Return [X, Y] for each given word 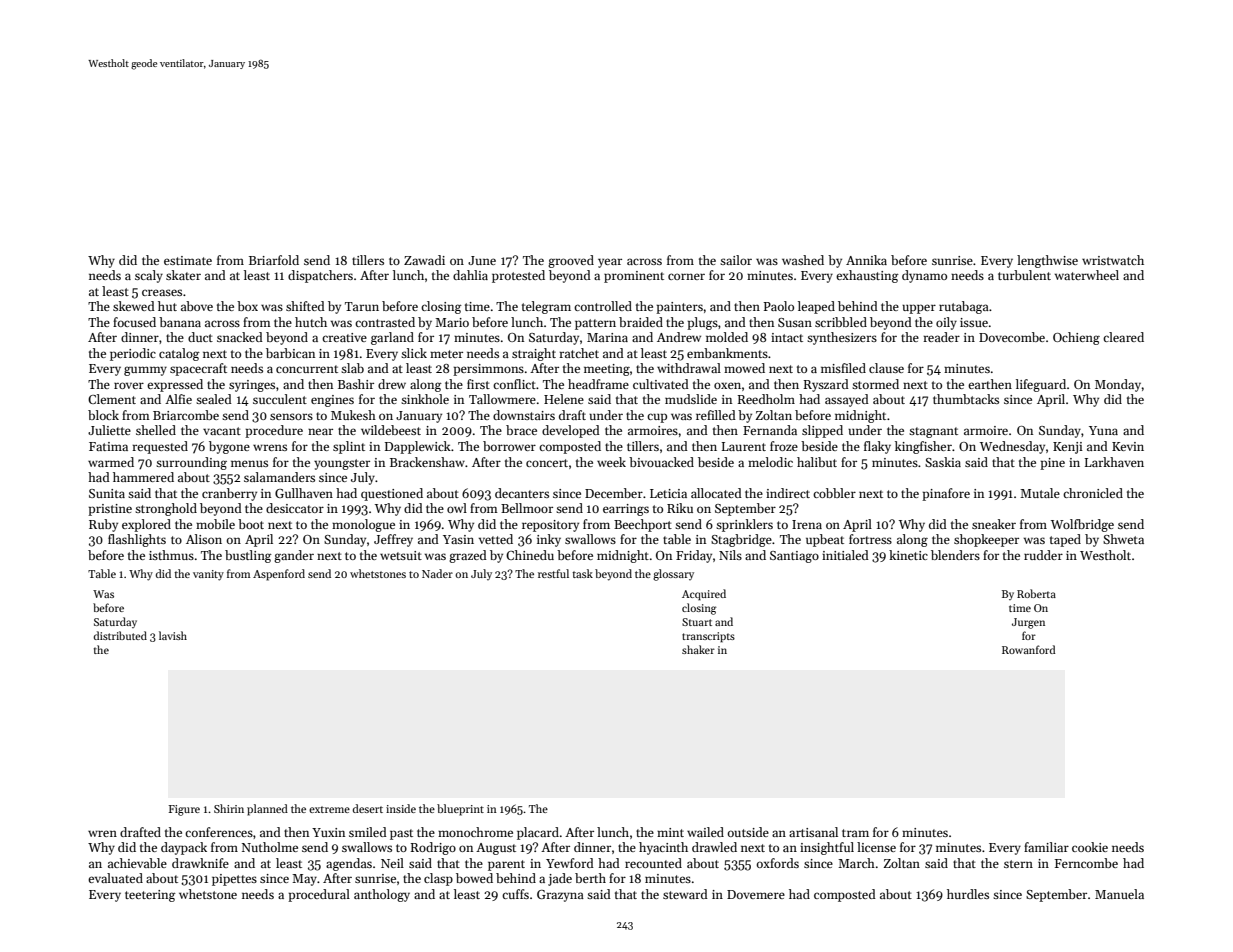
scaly [149, 276]
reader [941, 337]
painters [679, 308]
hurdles [968, 894]
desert [368, 808]
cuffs [515, 894]
